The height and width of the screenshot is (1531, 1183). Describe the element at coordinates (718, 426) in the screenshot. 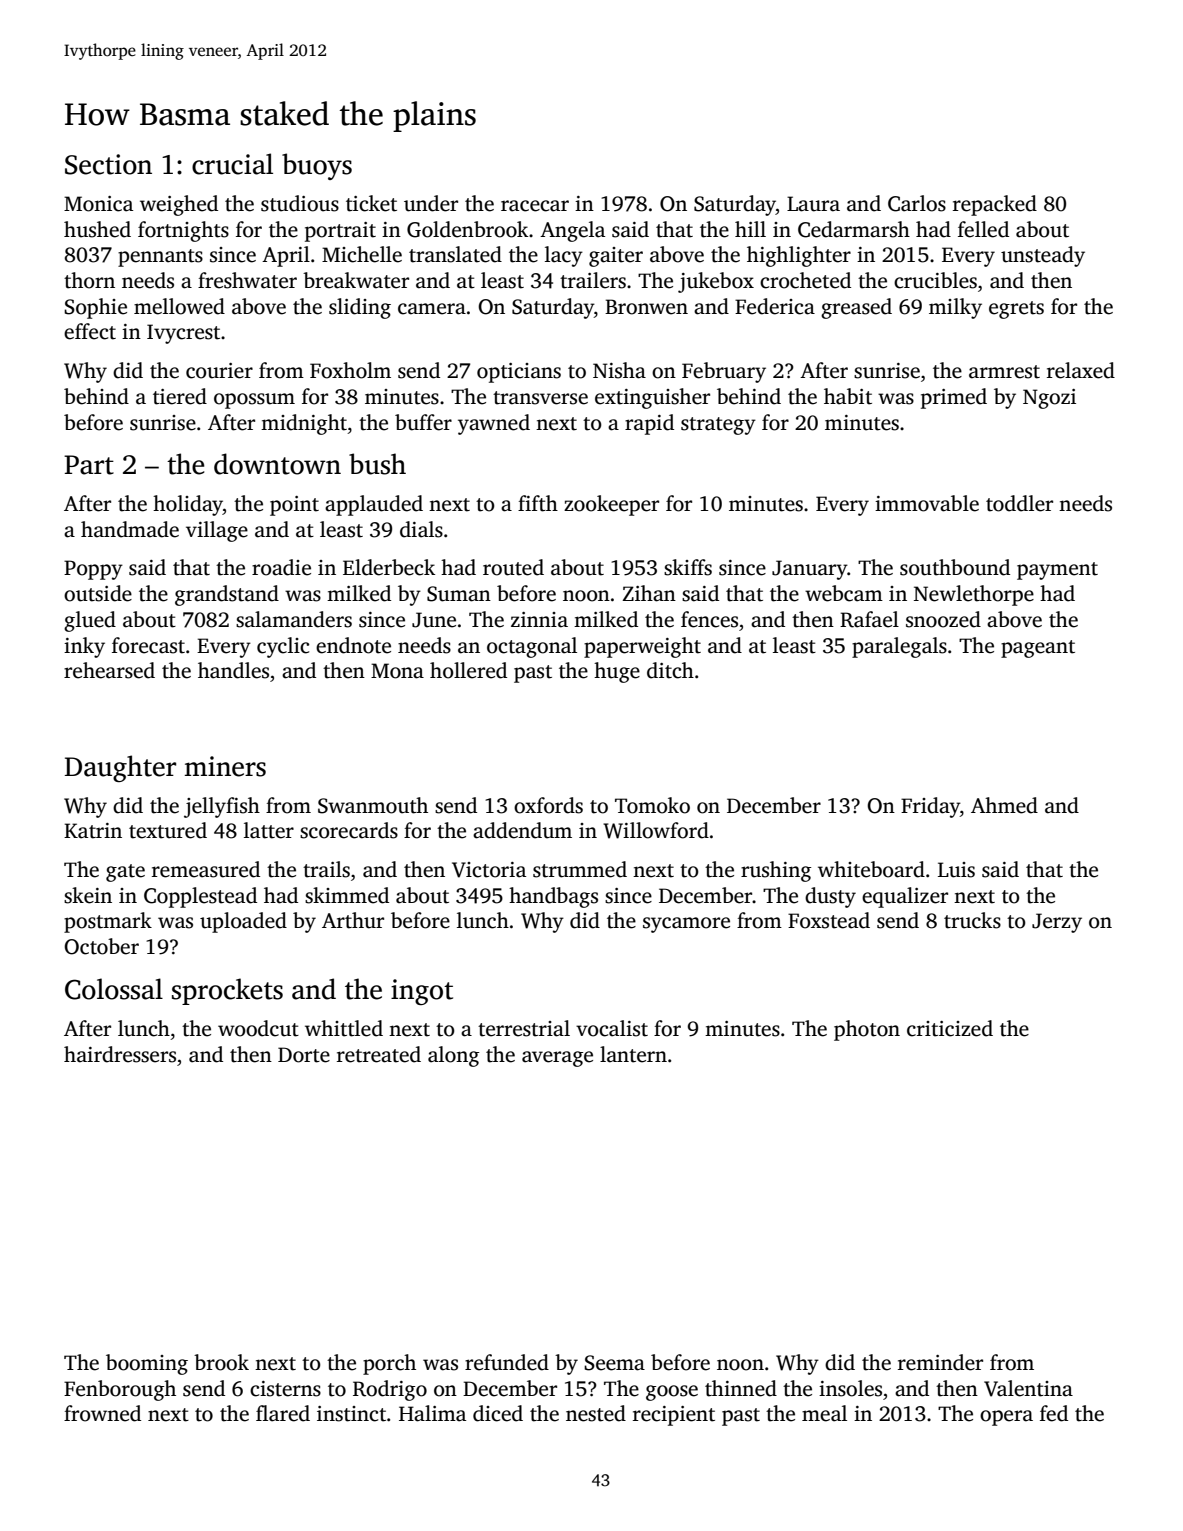

I see `strategy` at that location.
